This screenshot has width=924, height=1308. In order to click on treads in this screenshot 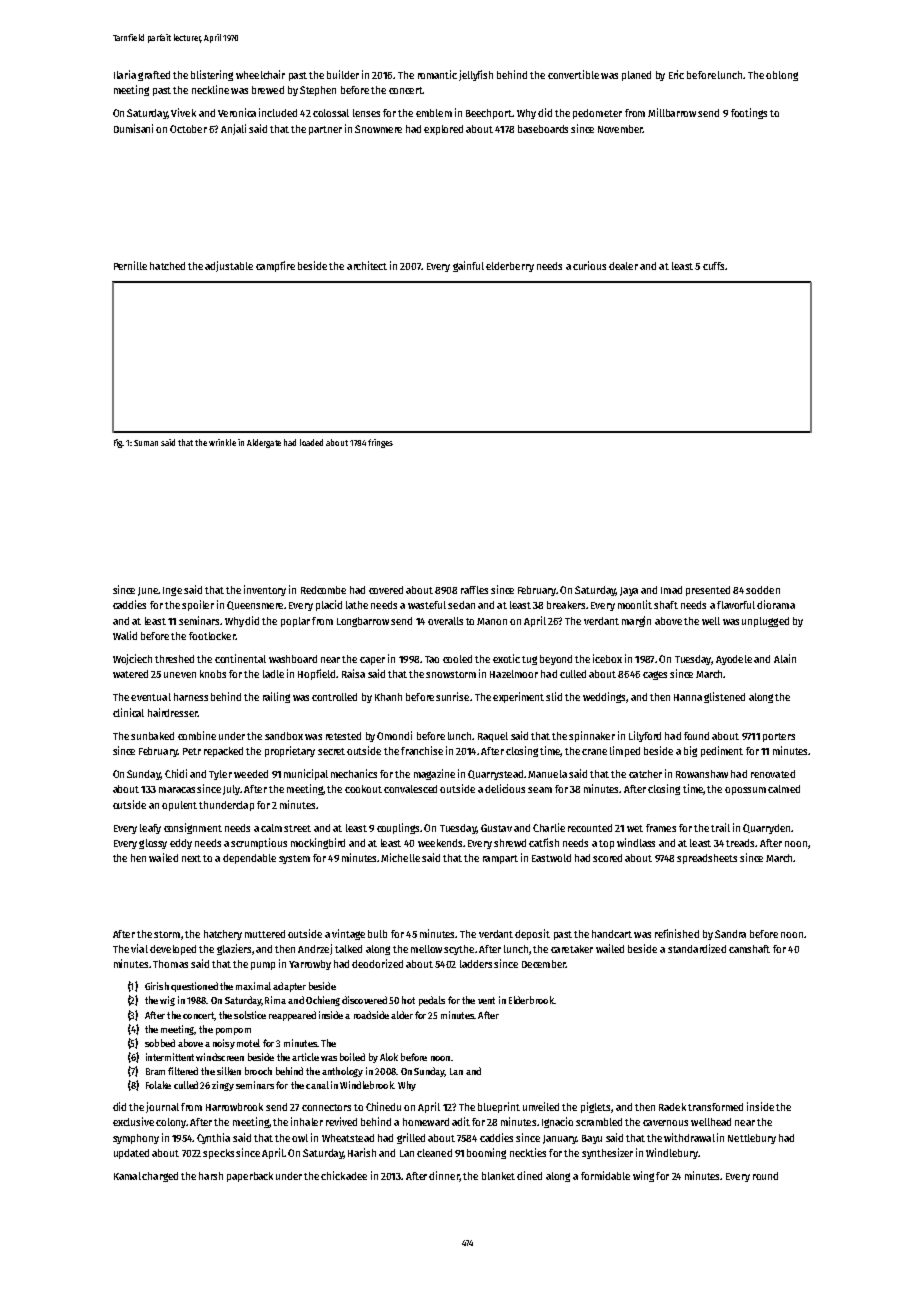, I will do `click(740, 843)`.
